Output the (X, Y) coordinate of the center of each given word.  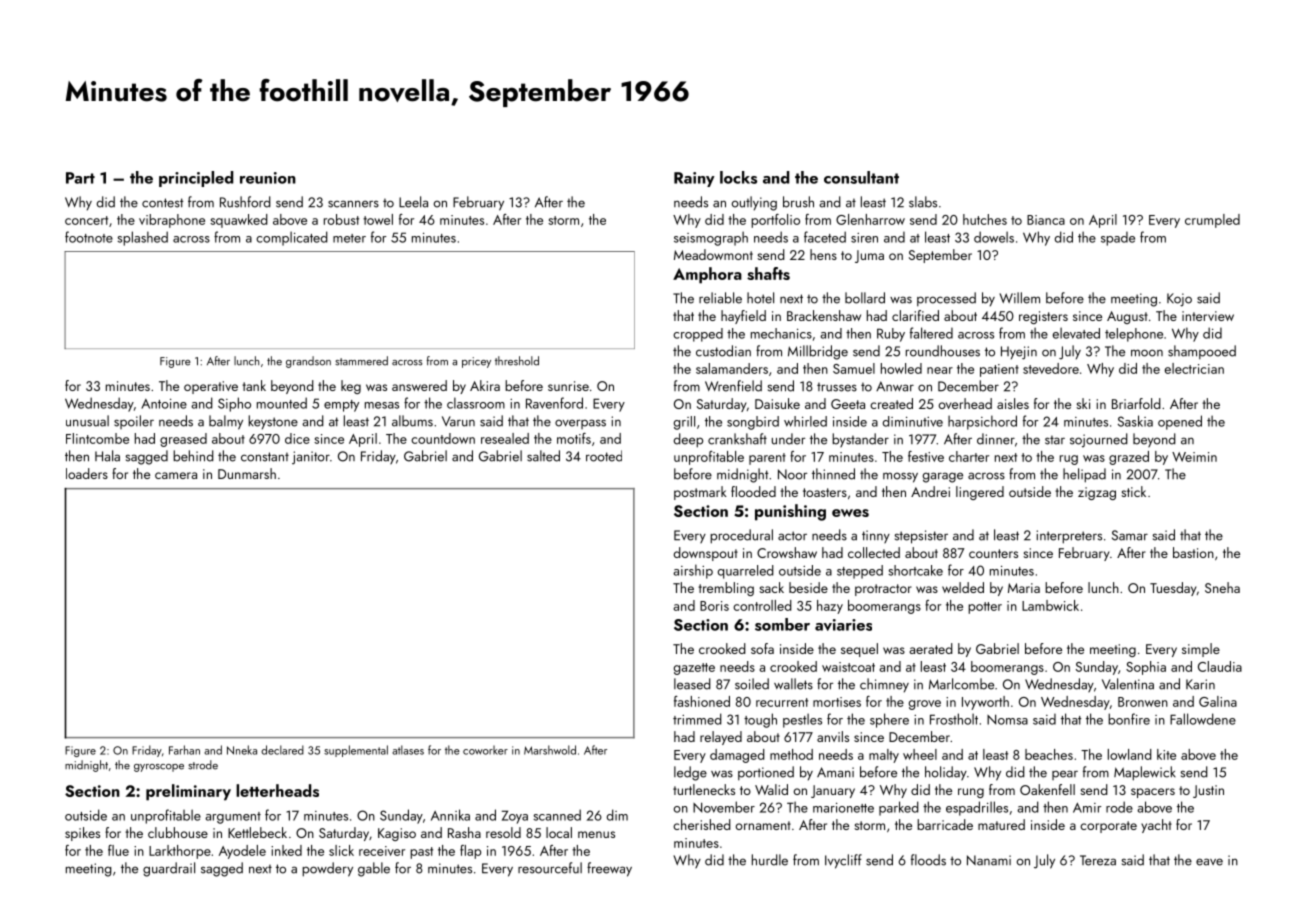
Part (80, 178)
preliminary (188, 792)
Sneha (1222, 587)
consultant (861, 177)
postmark (700, 493)
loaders (87, 473)
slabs (923, 202)
